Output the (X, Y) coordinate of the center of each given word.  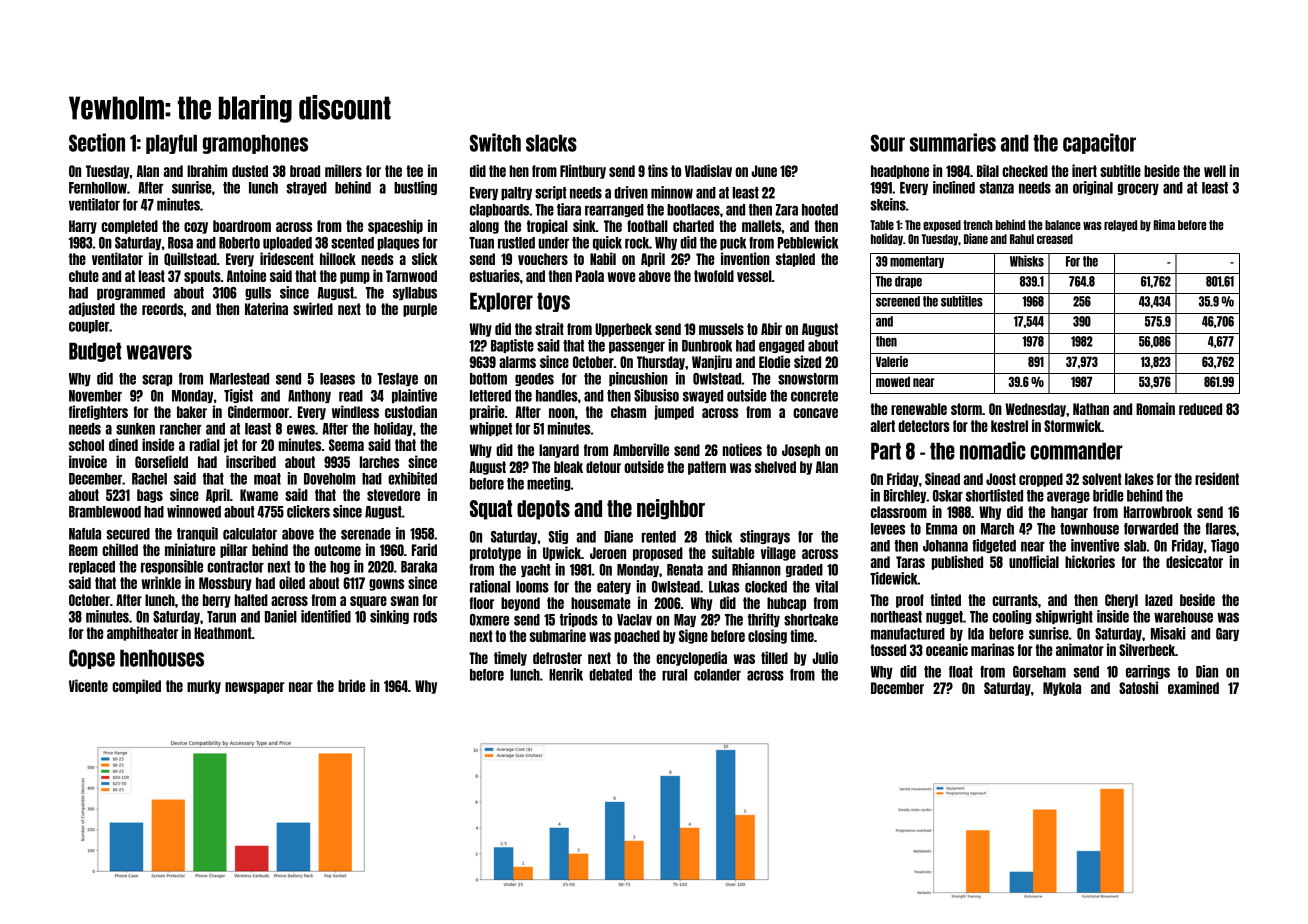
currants (1015, 600)
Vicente (88, 685)
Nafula (85, 534)
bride (352, 685)
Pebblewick (808, 242)
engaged (781, 346)
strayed (306, 188)
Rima (1164, 224)
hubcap (786, 604)
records (163, 309)
